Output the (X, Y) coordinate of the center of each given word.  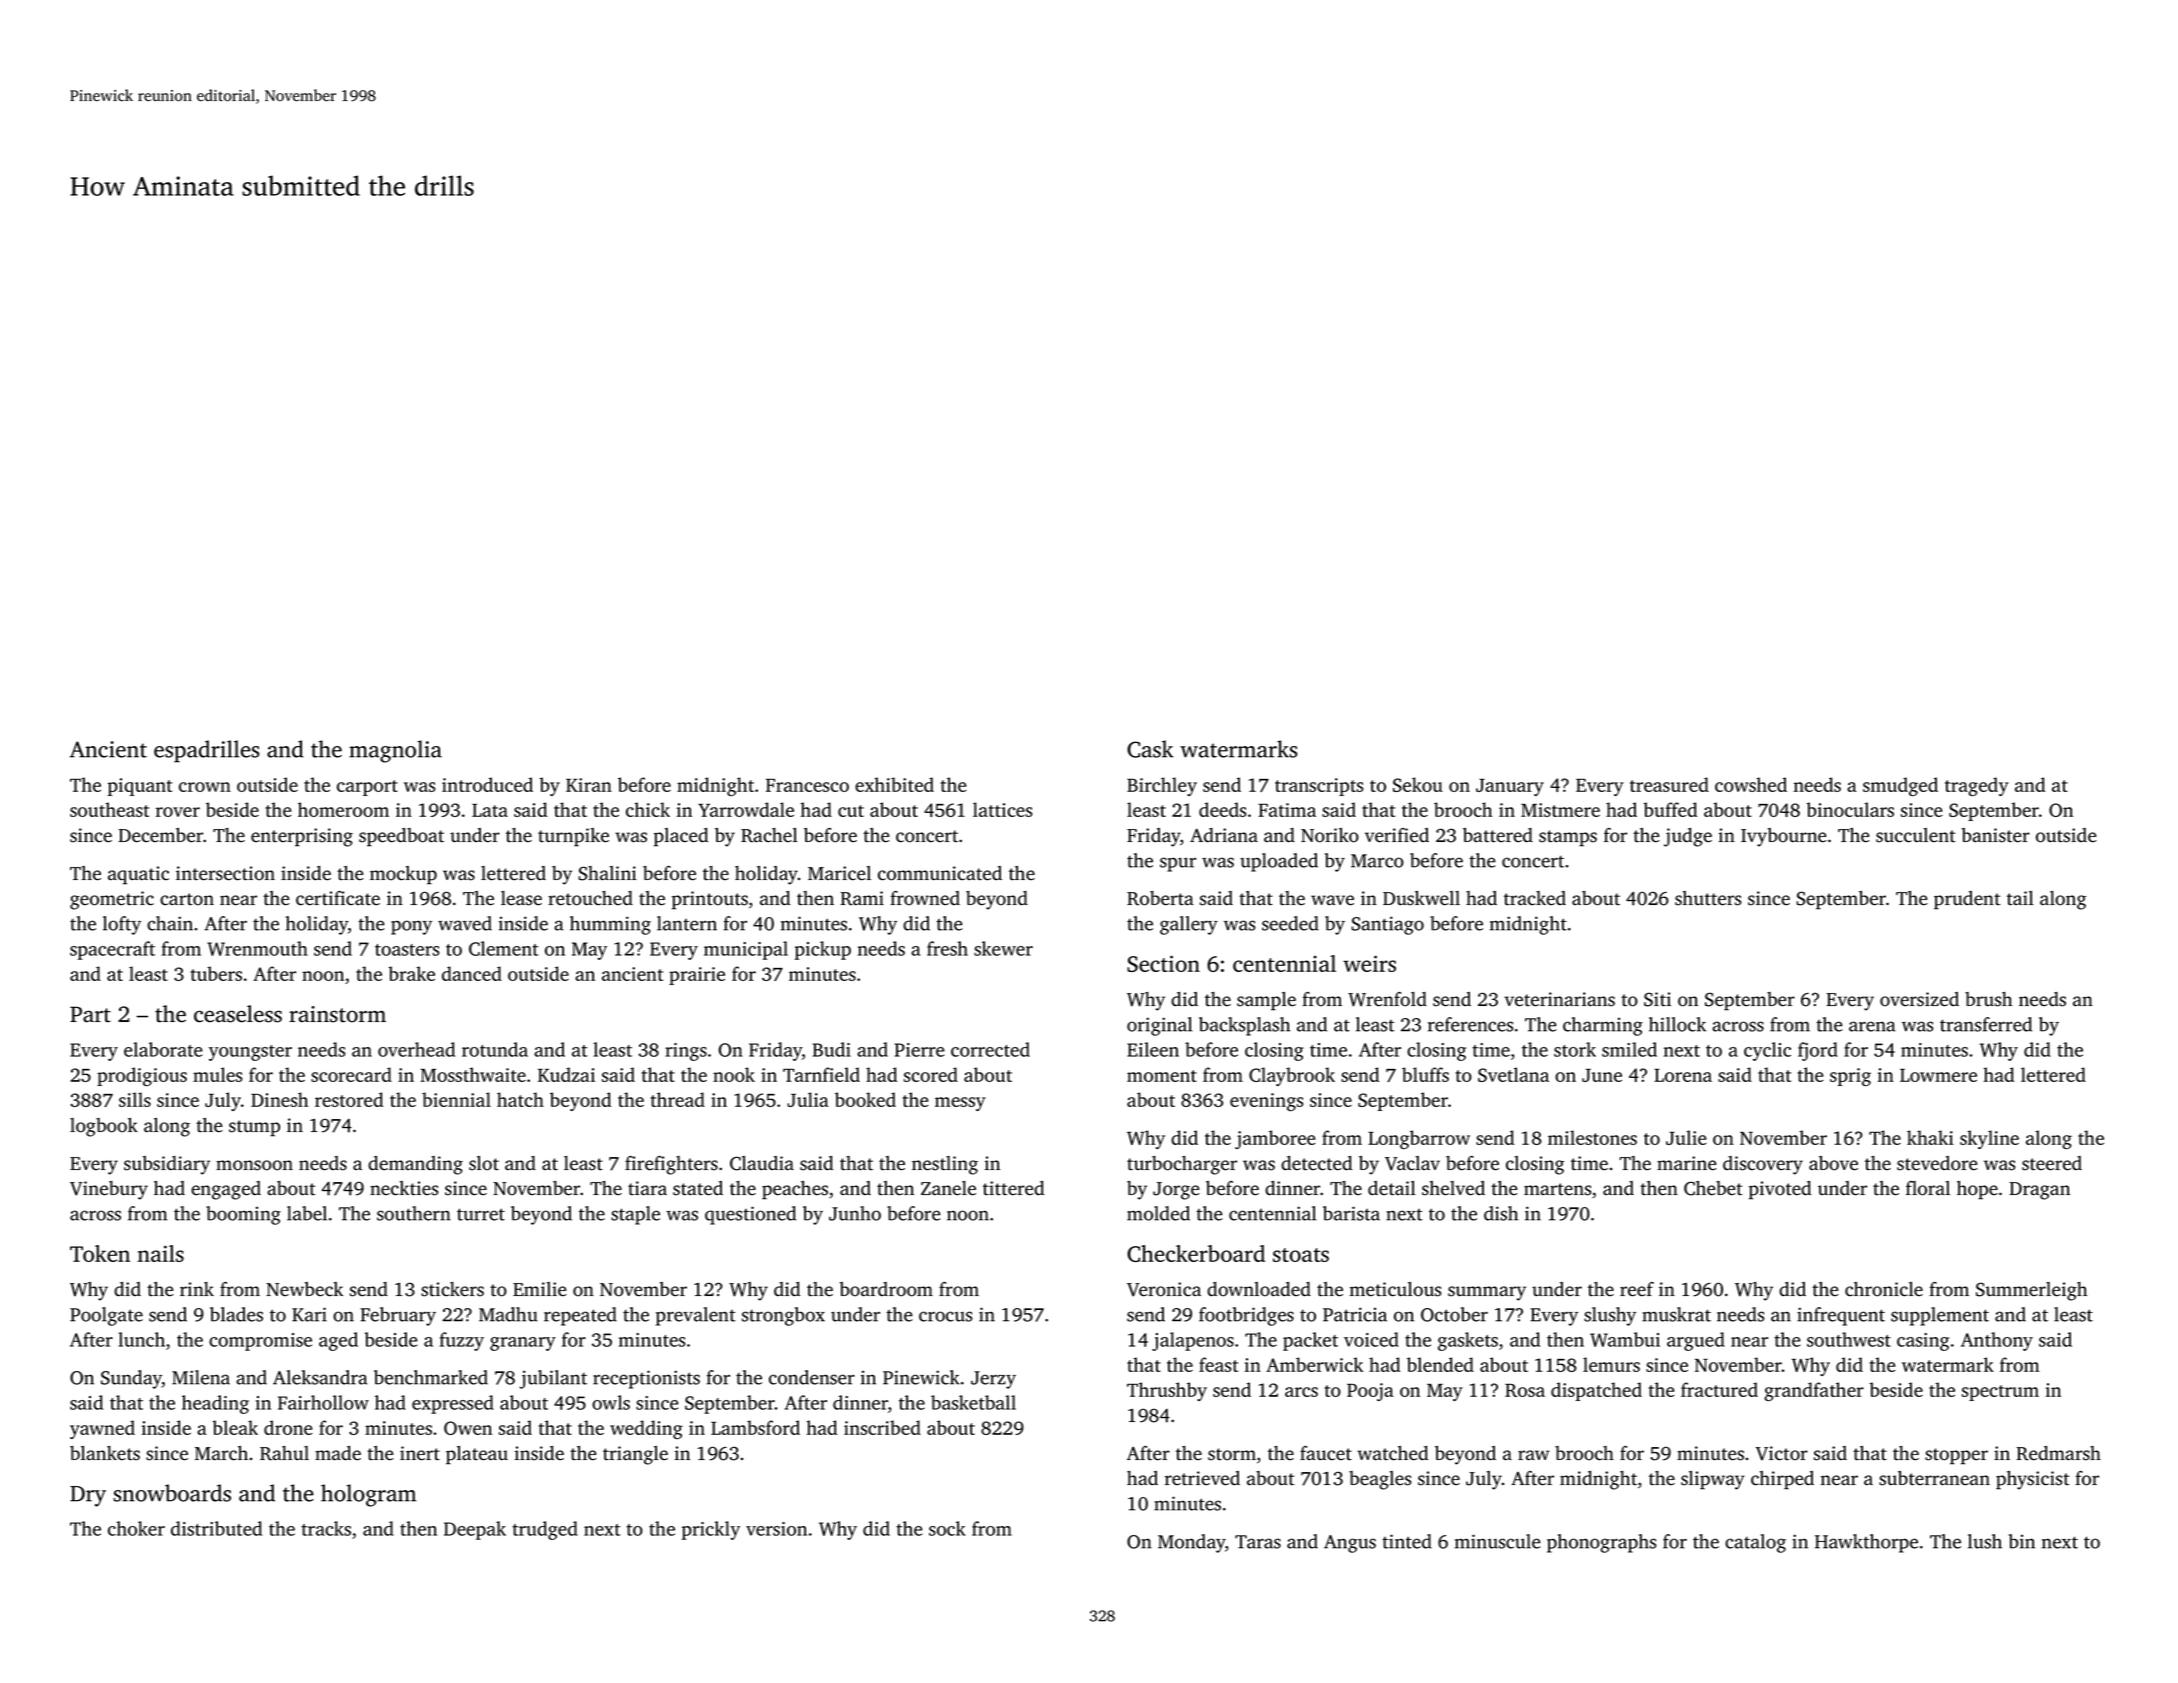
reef (1637, 1289)
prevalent (696, 1316)
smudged (1900, 786)
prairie (697, 976)
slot (484, 1163)
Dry (88, 1496)
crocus (945, 1316)
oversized (1919, 999)
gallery (1189, 925)
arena (1872, 1026)
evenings (1266, 1102)
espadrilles (206, 751)
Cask (1150, 749)
